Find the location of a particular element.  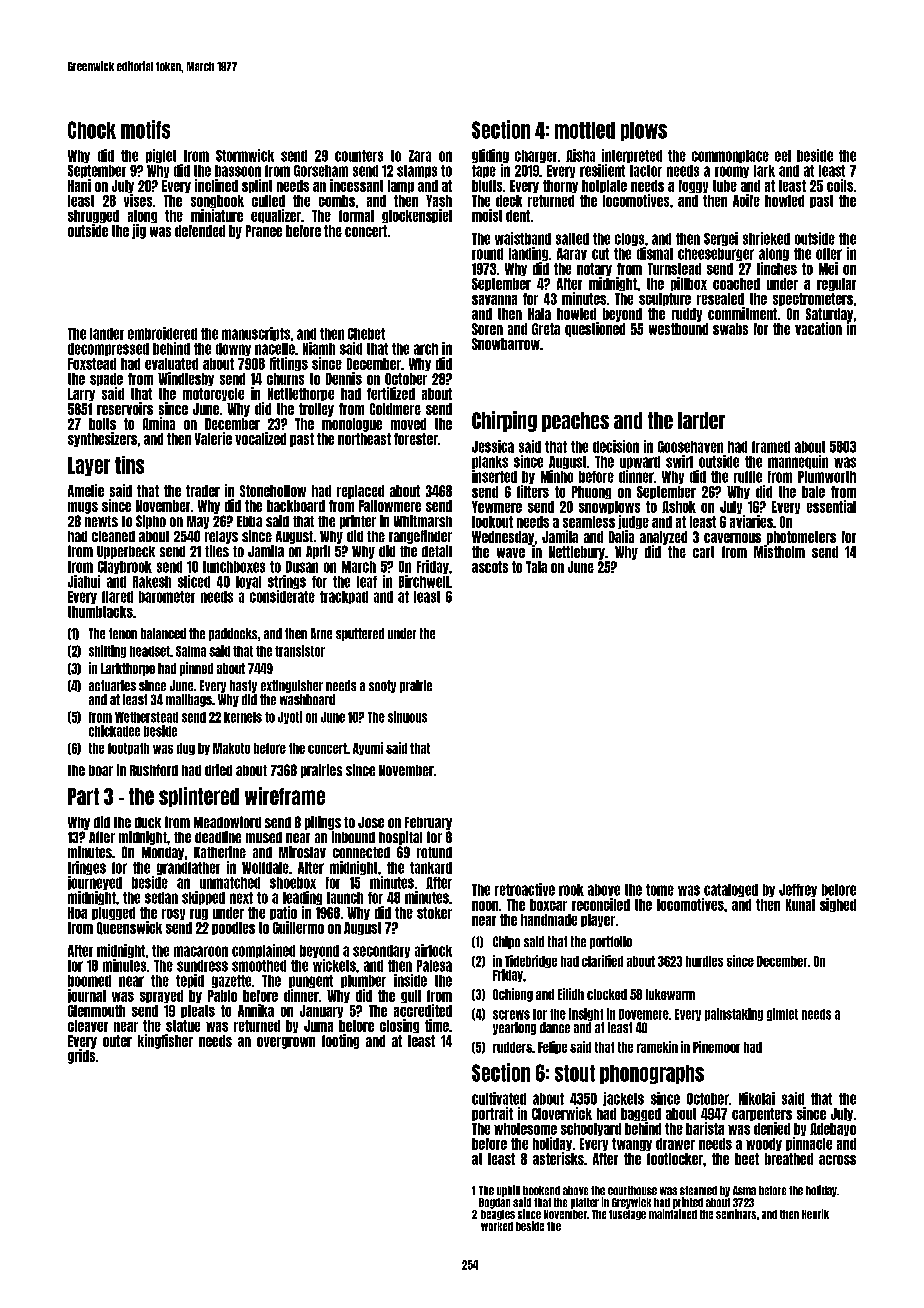

coils is located at coordinates (840, 185).
